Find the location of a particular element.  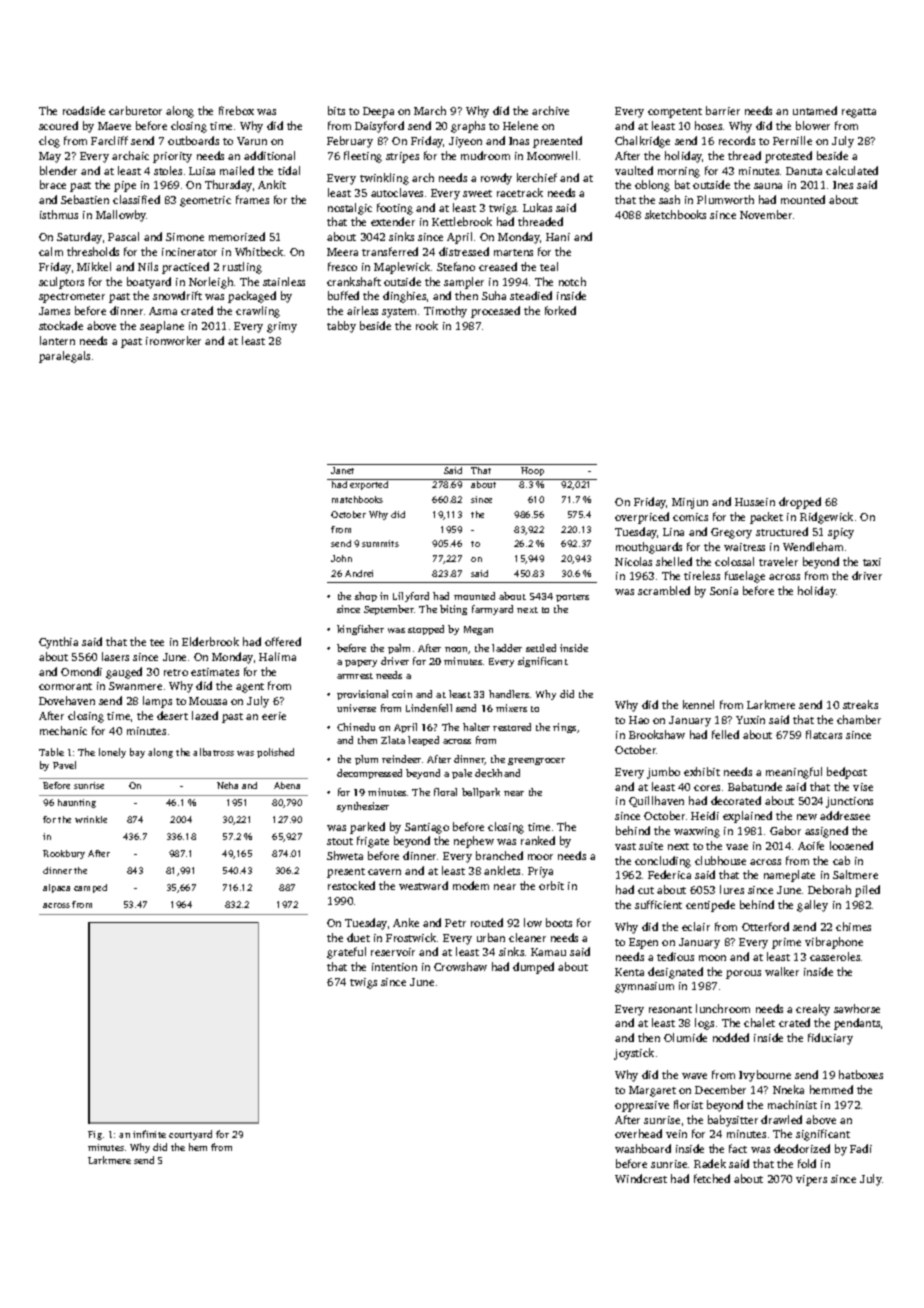

regatta is located at coordinates (859, 113).
